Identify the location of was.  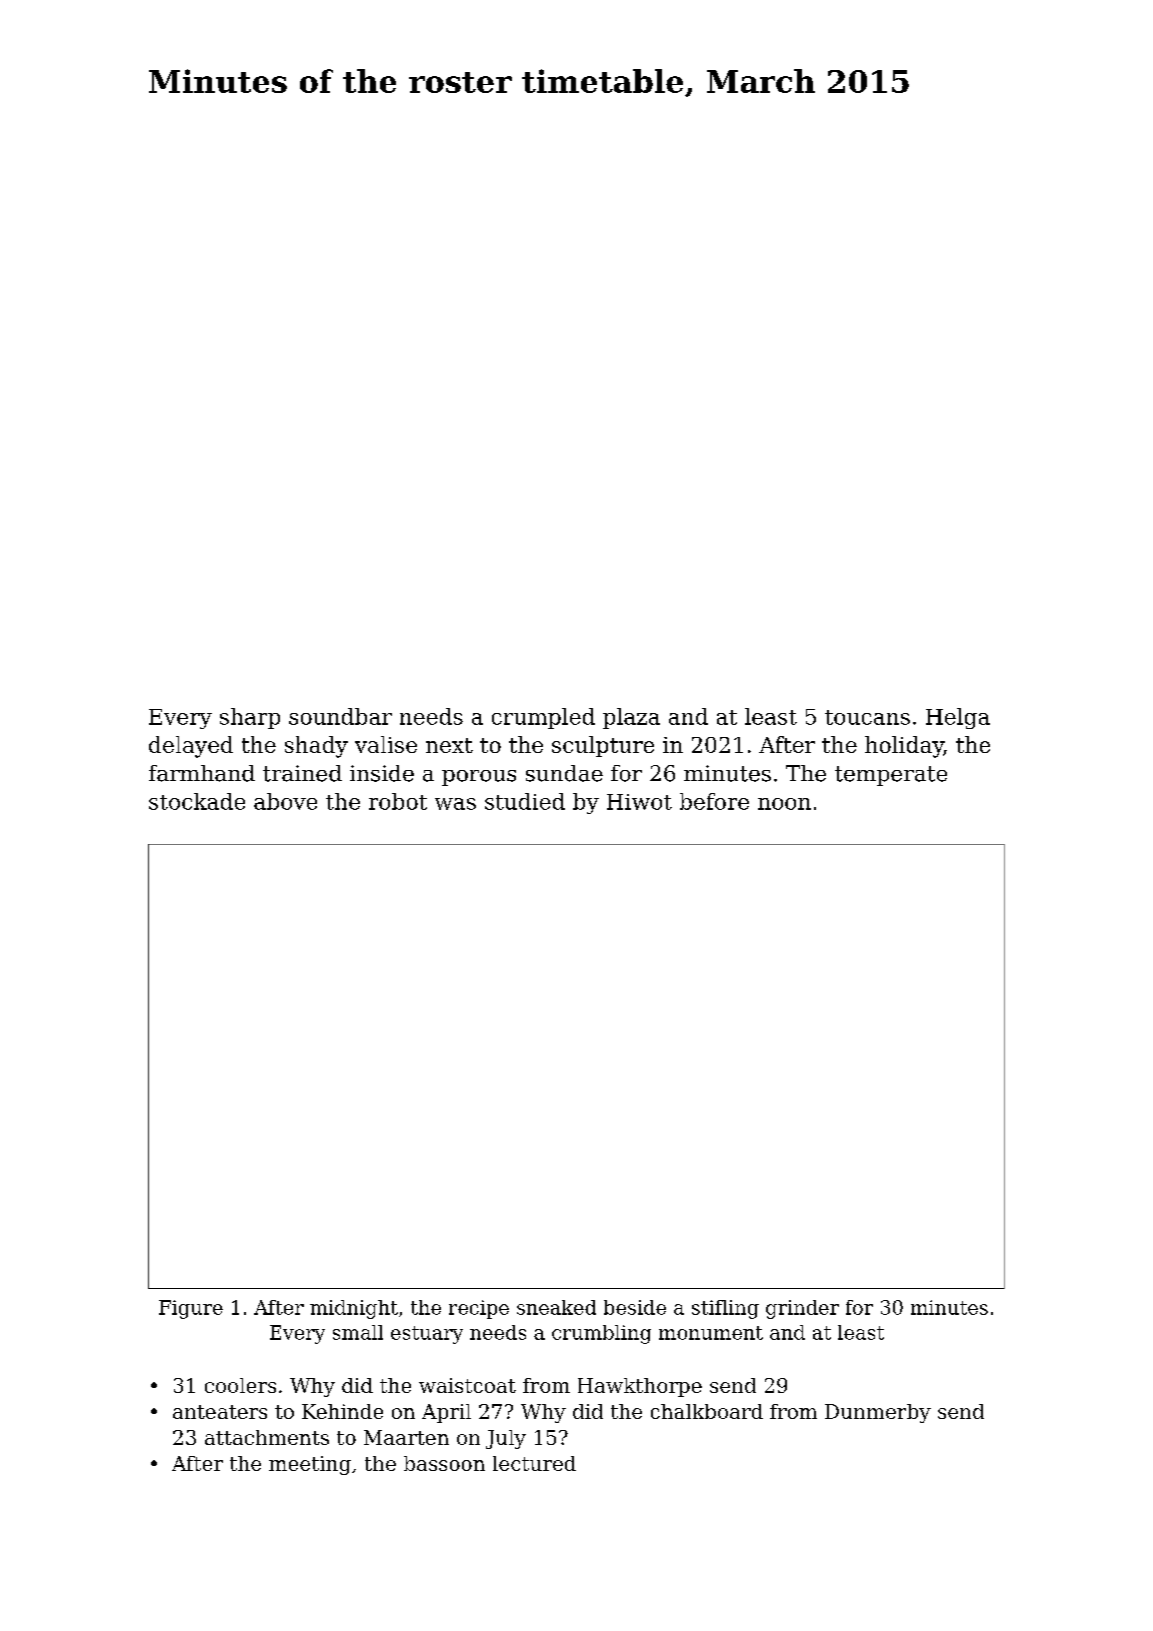
(455, 804).
